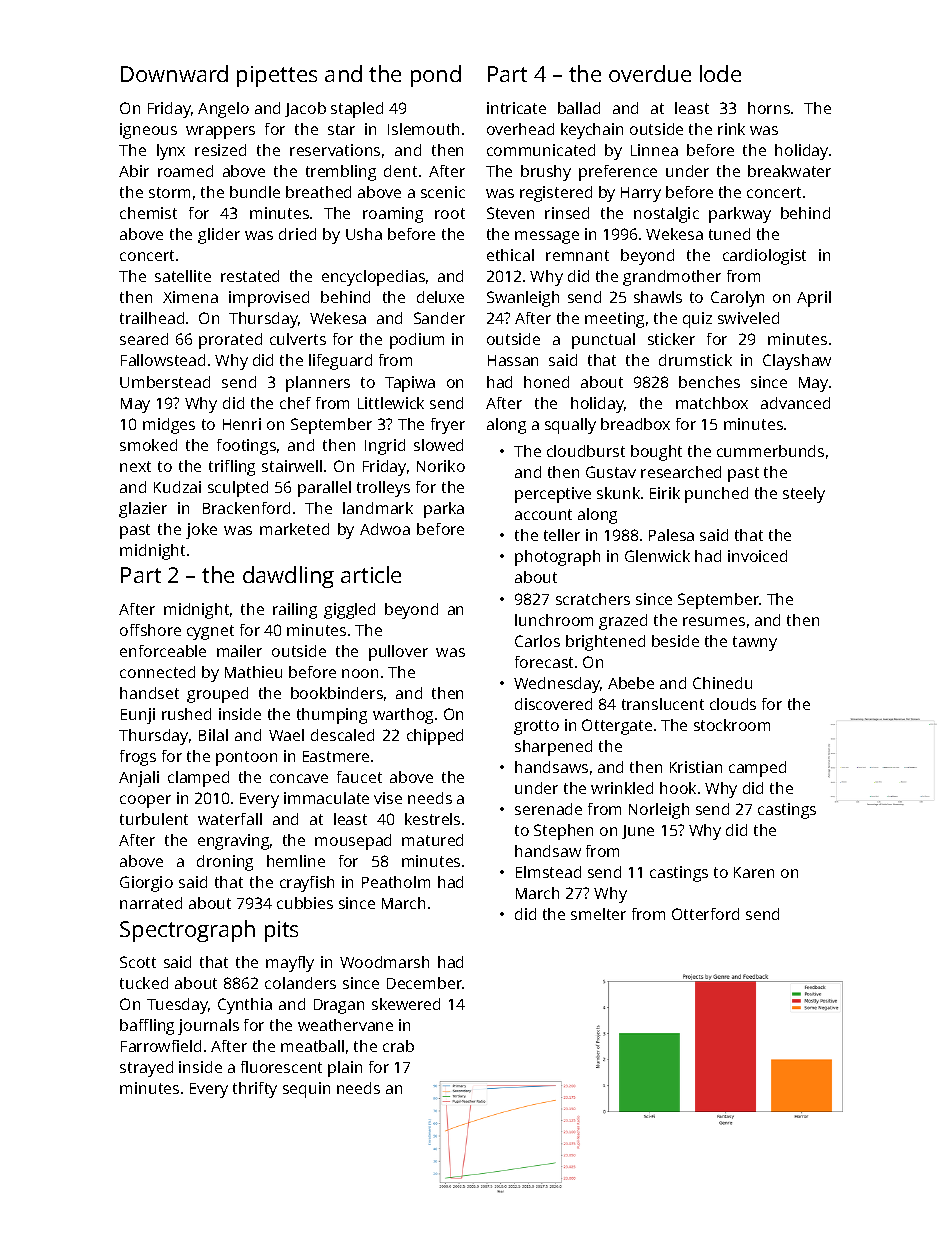  I want to click on lode, so click(720, 73).
